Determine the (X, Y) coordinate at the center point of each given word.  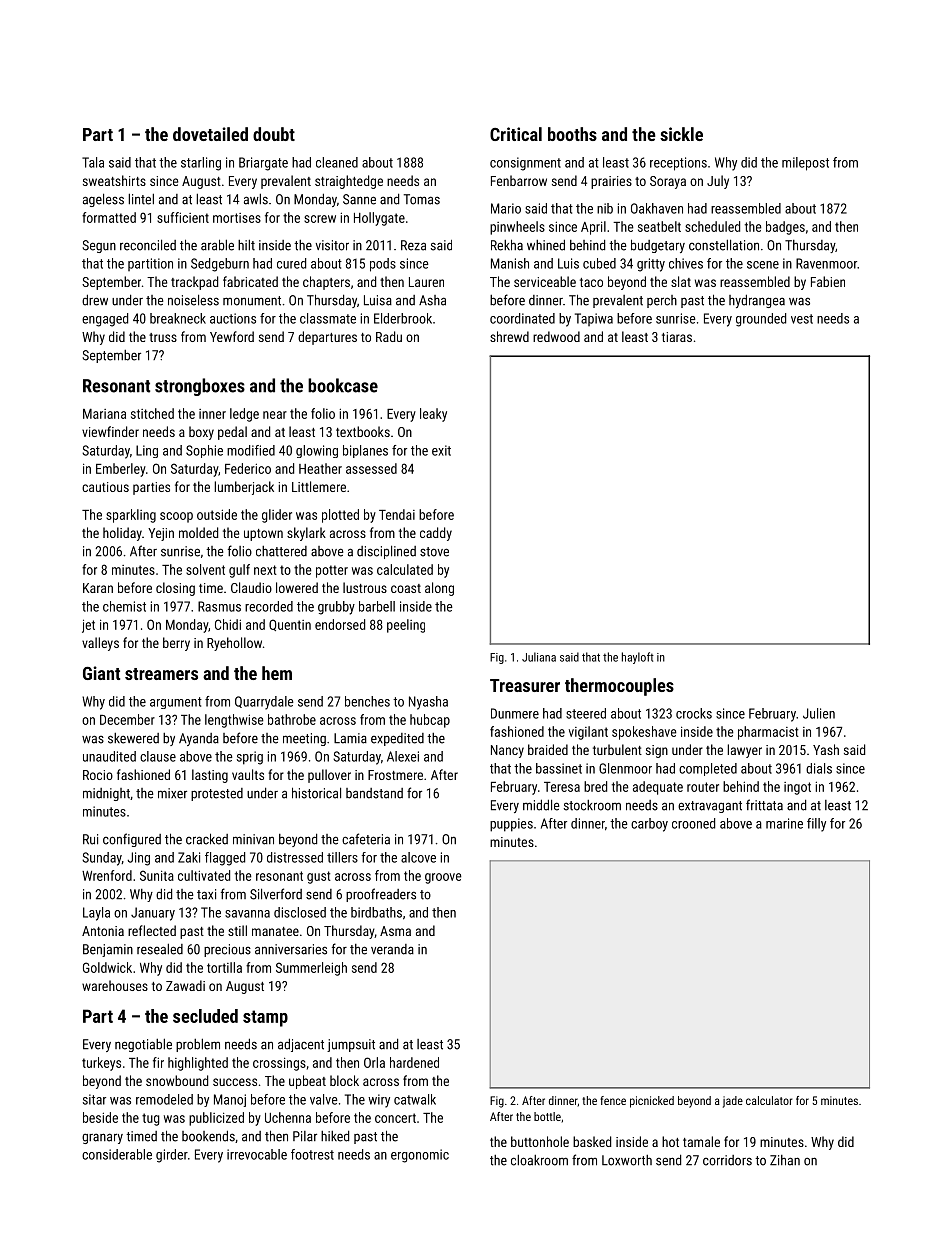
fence (613, 1100)
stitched (152, 413)
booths (572, 134)
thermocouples (619, 687)
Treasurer (525, 685)
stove (434, 552)
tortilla (224, 967)
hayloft (638, 658)
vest (802, 319)
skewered (133, 738)
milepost (805, 164)
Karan (98, 588)
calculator (769, 1100)
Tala (93, 162)
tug (151, 1119)
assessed (371, 468)
